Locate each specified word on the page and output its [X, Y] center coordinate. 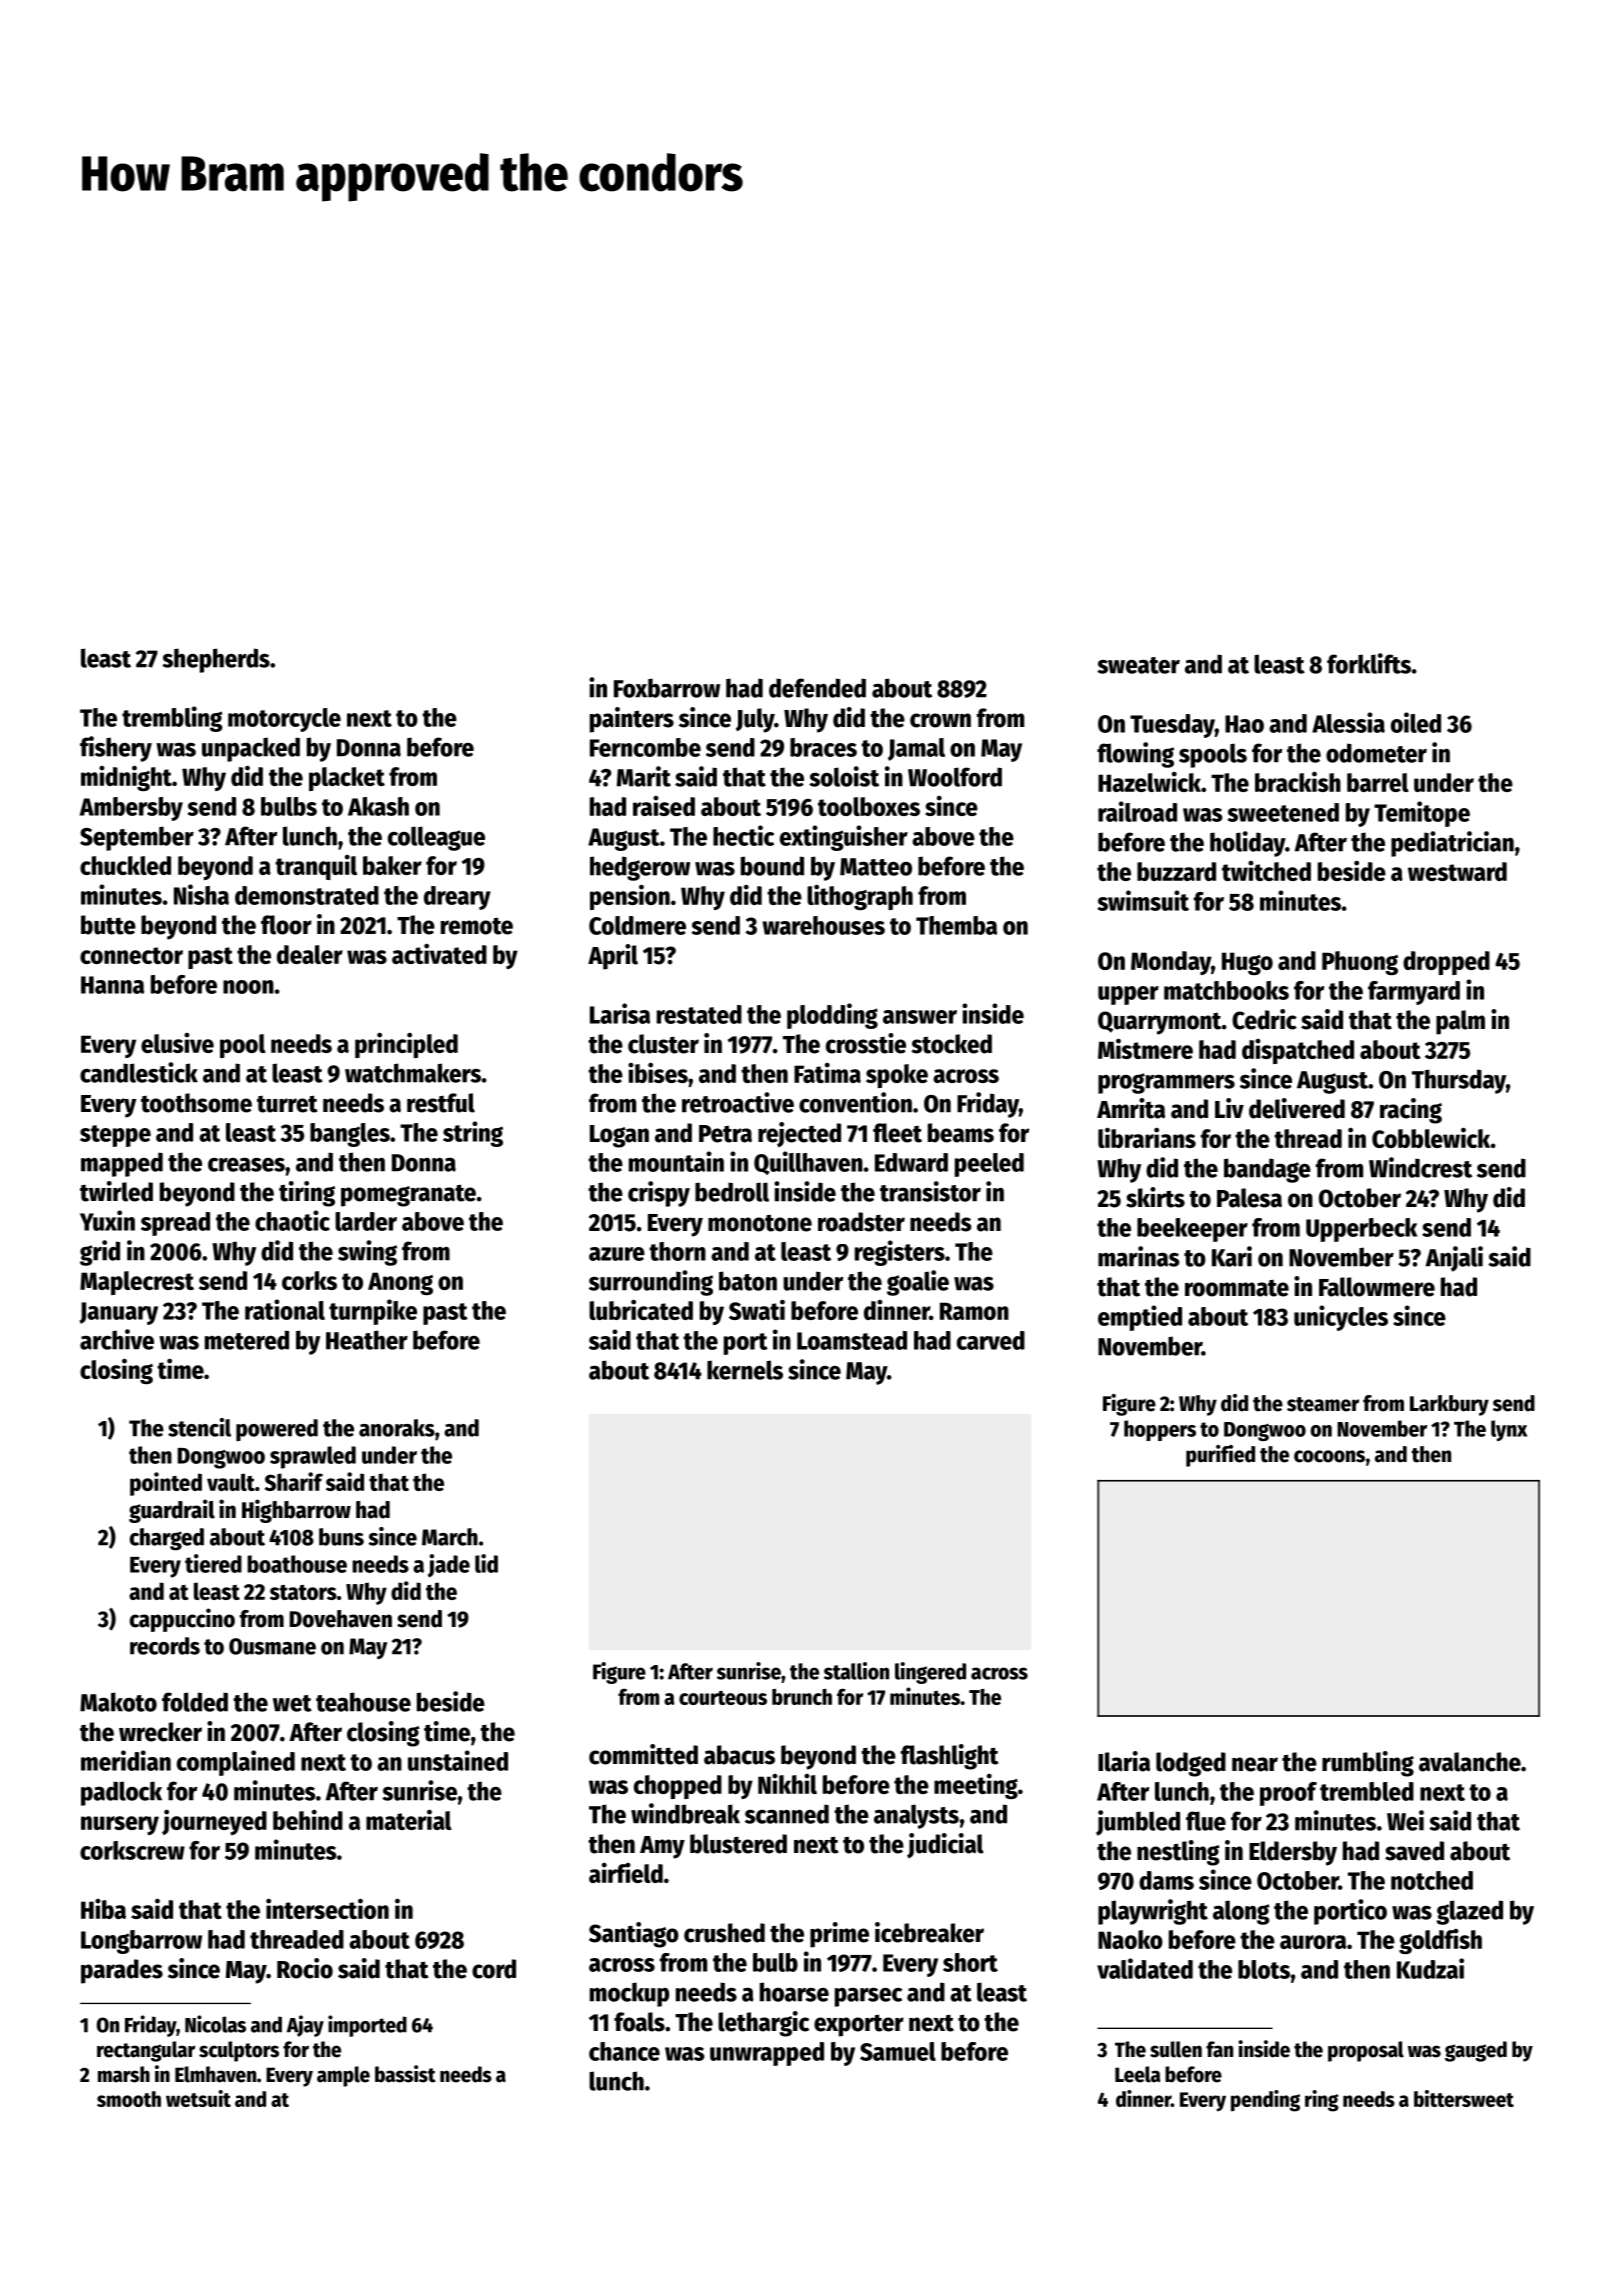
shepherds [216, 660]
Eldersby [1293, 1853]
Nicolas [215, 2024]
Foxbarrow [667, 688]
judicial [945, 1845]
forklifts [1369, 663]
